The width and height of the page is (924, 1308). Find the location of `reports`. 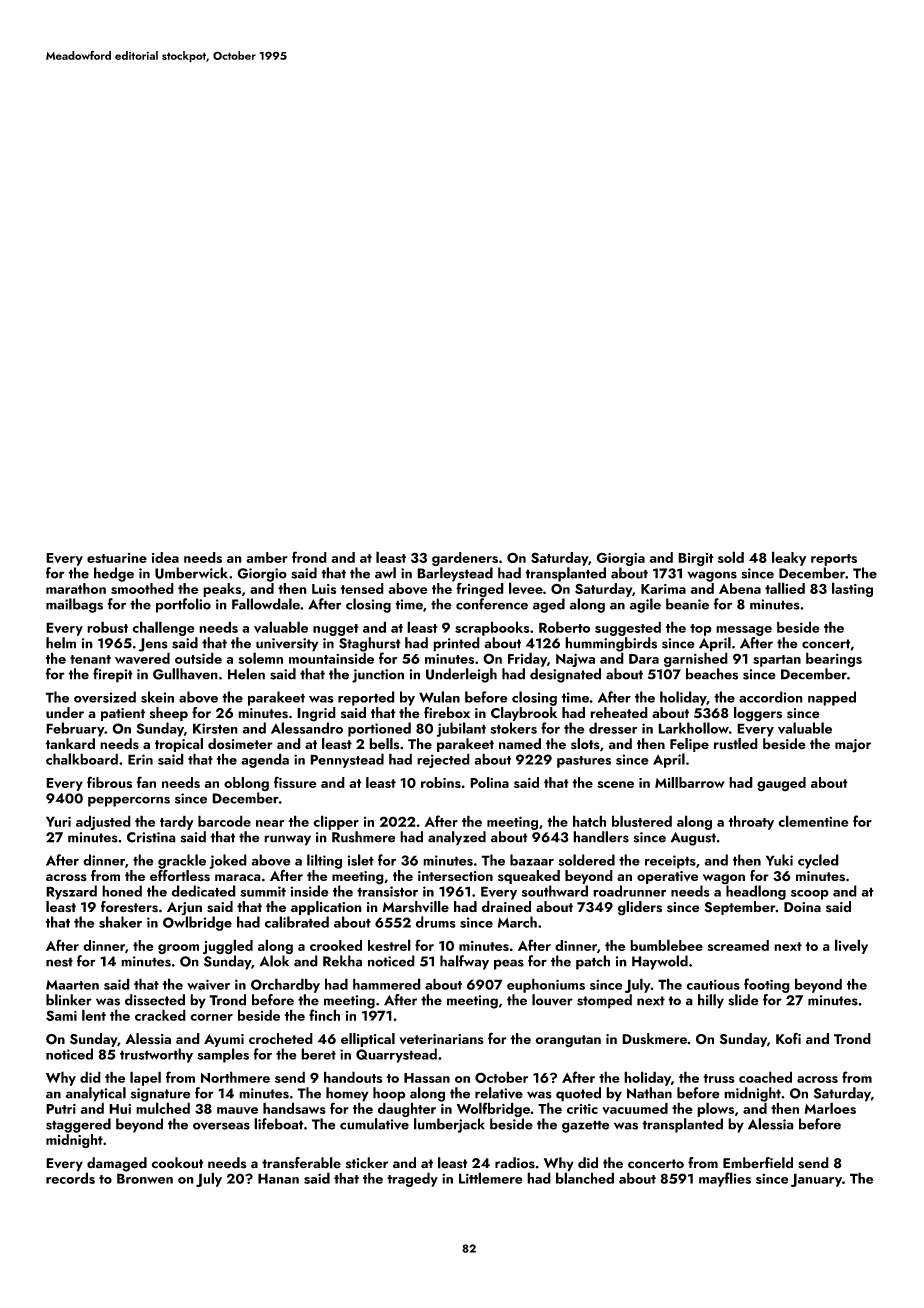

reports is located at coordinates (834, 560).
